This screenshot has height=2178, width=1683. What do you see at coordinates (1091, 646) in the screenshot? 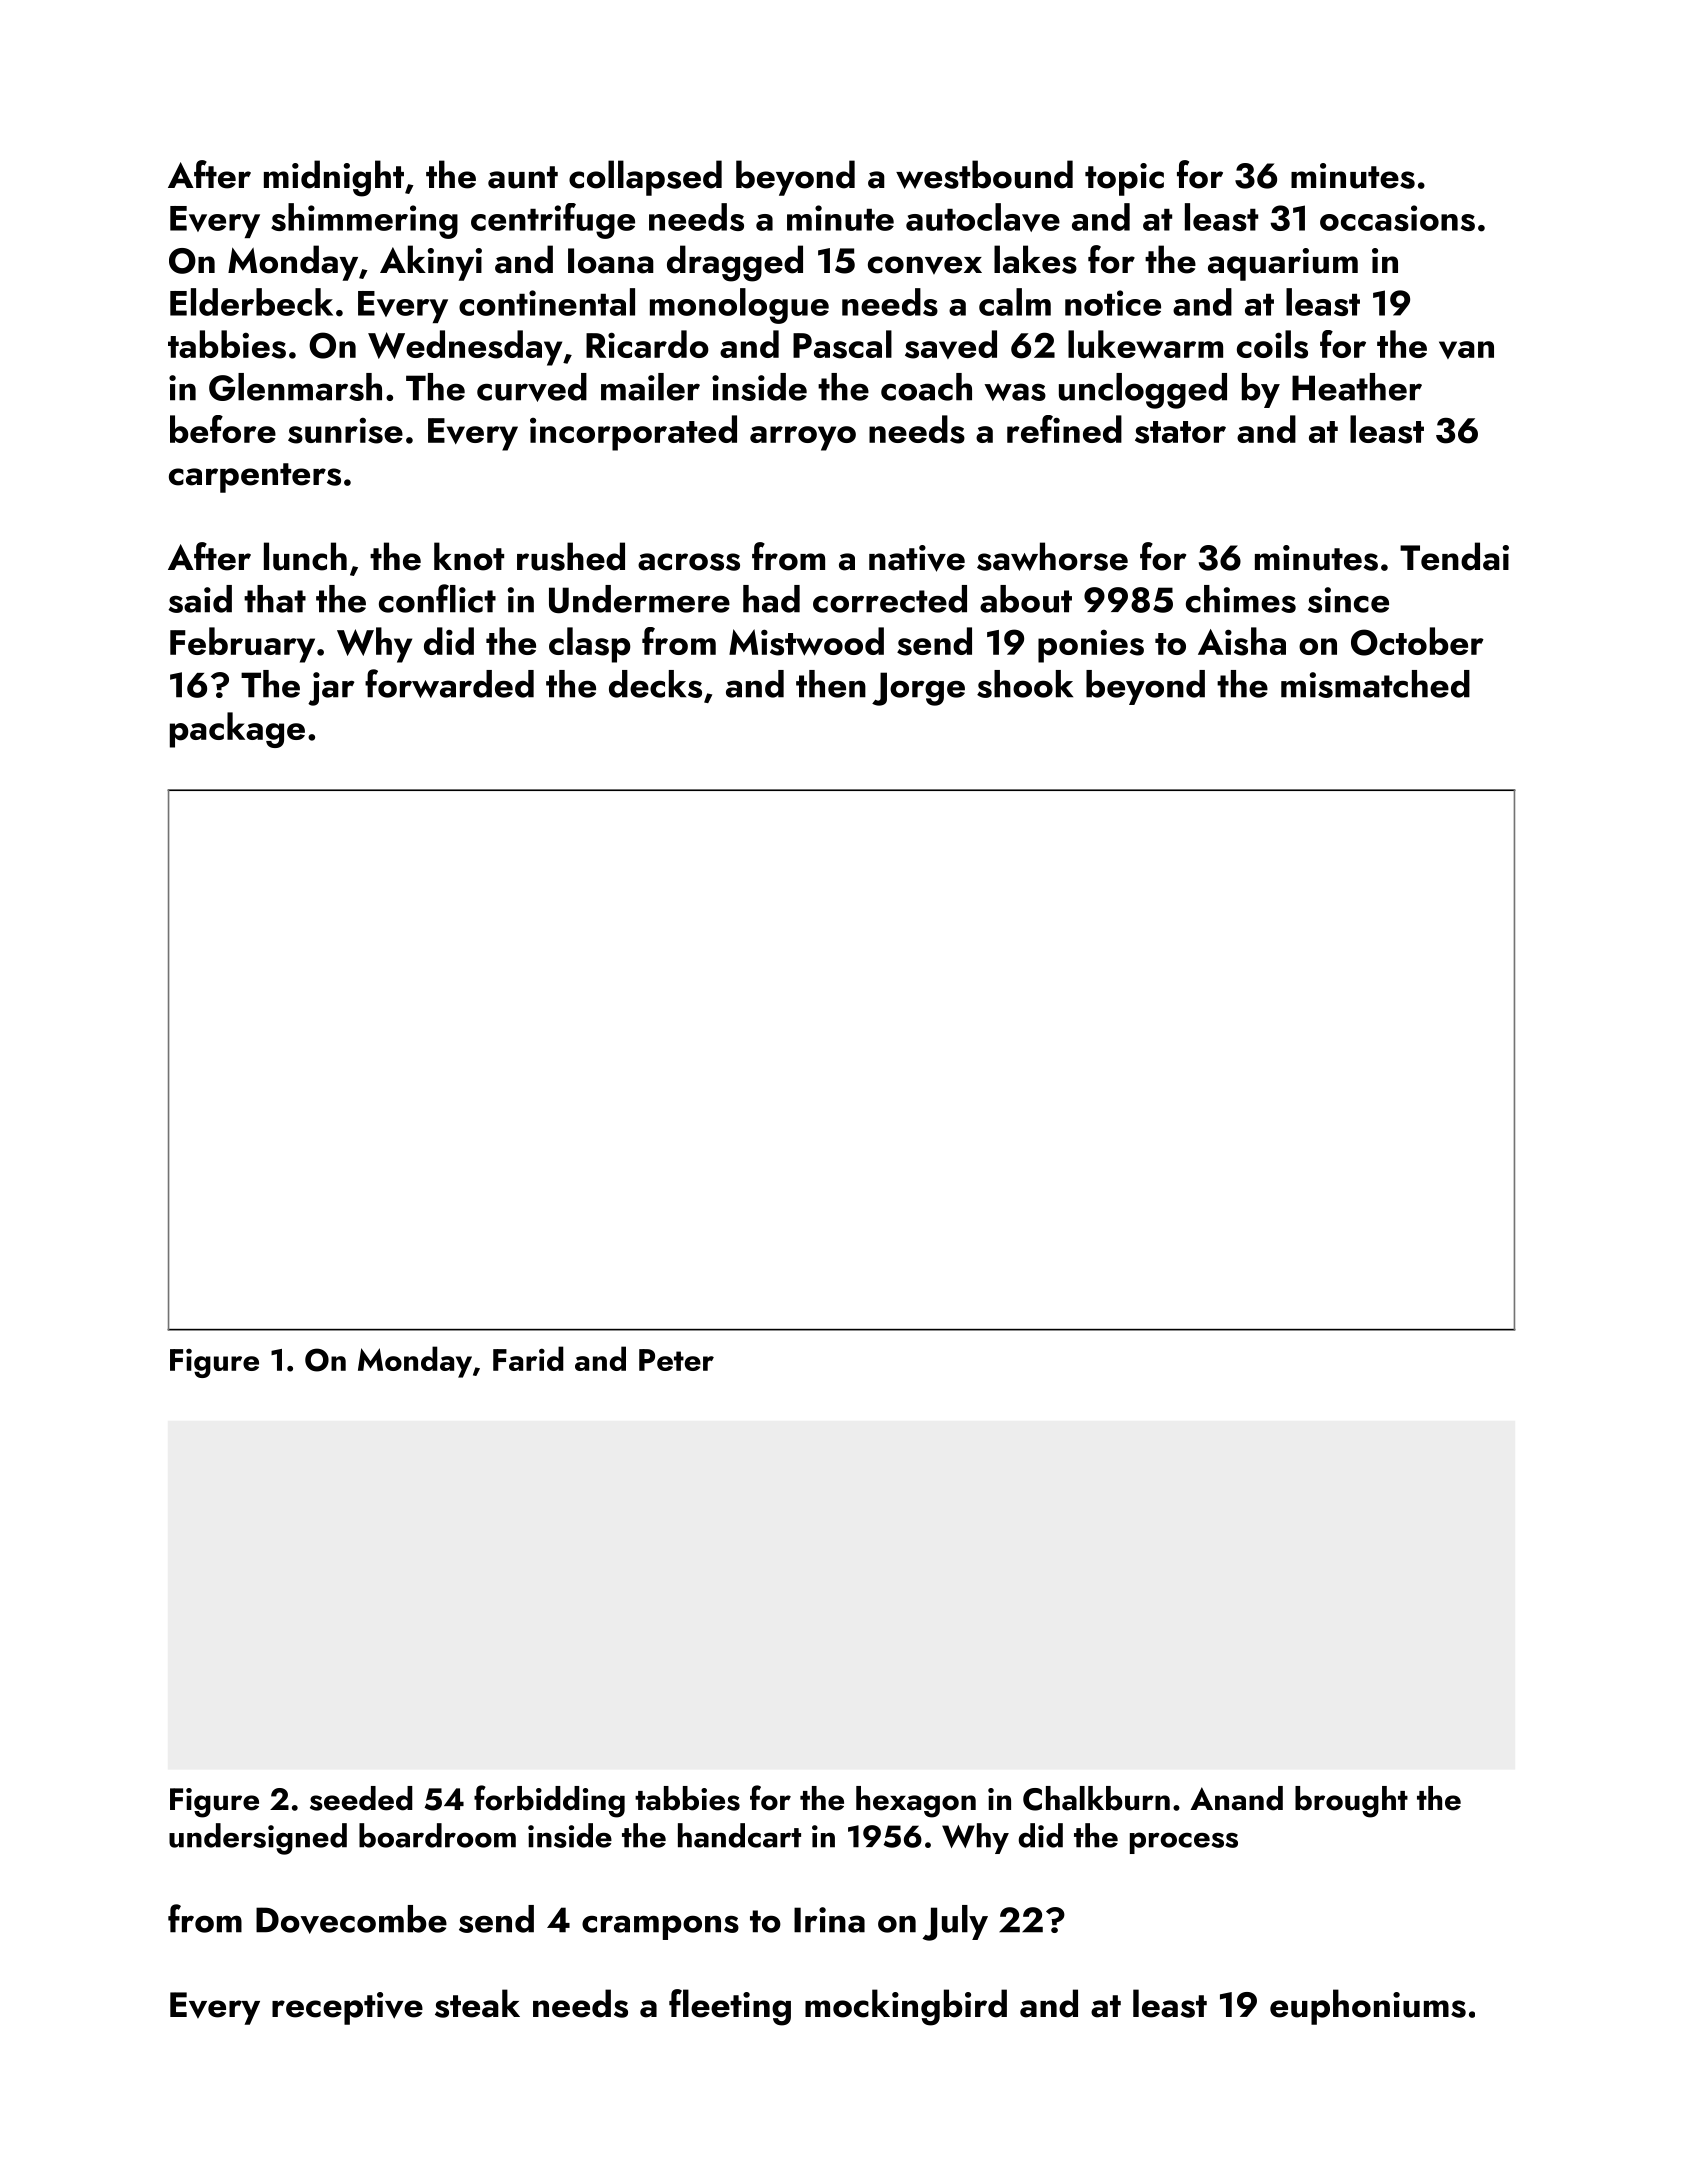
I see `ponies` at bounding box center [1091, 646].
